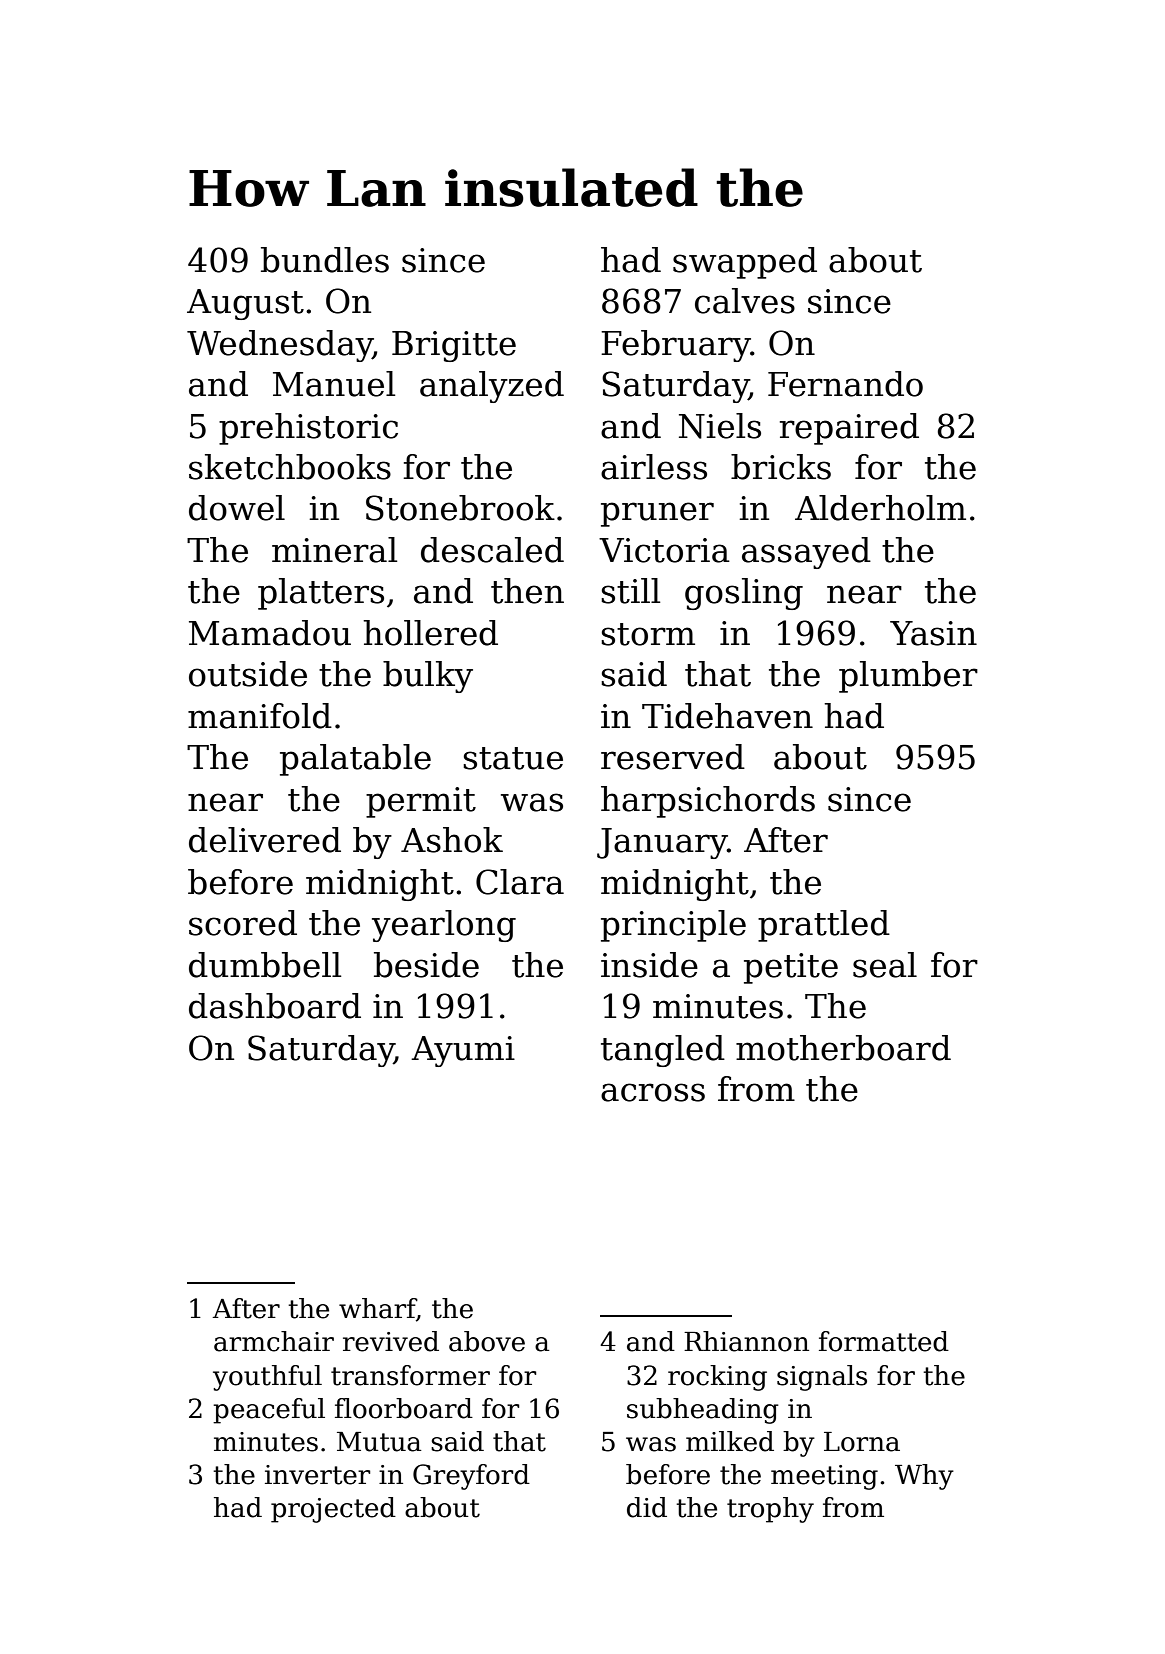 The height and width of the screenshot is (1654, 1165). Describe the element at coordinates (334, 384) in the screenshot. I see `Manuel` at that location.
